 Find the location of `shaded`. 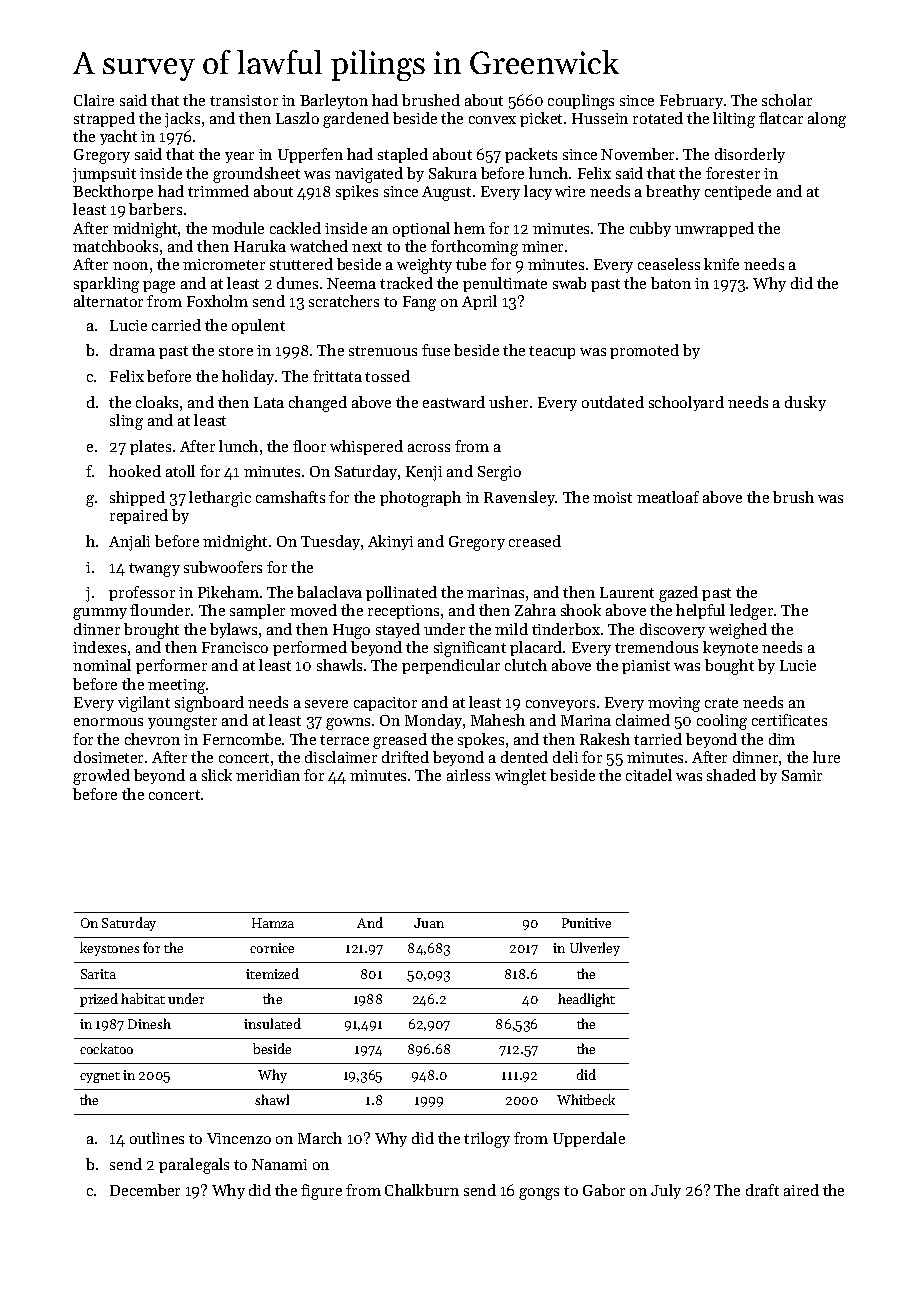

shaded is located at coordinates (731, 775).
